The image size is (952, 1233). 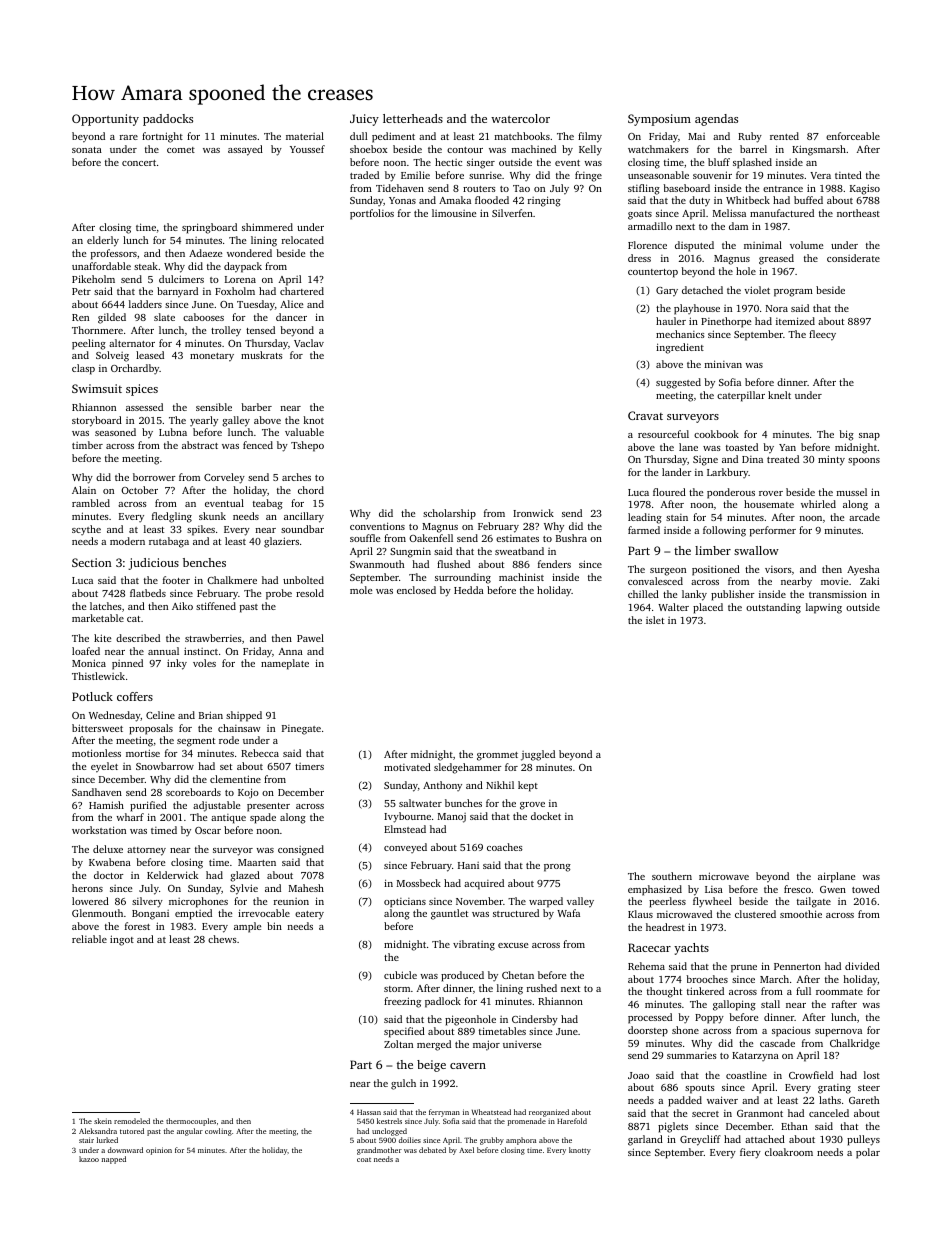 What do you see at coordinates (492, 1141) in the document?
I see `grubby` at bounding box center [492, 1141].
